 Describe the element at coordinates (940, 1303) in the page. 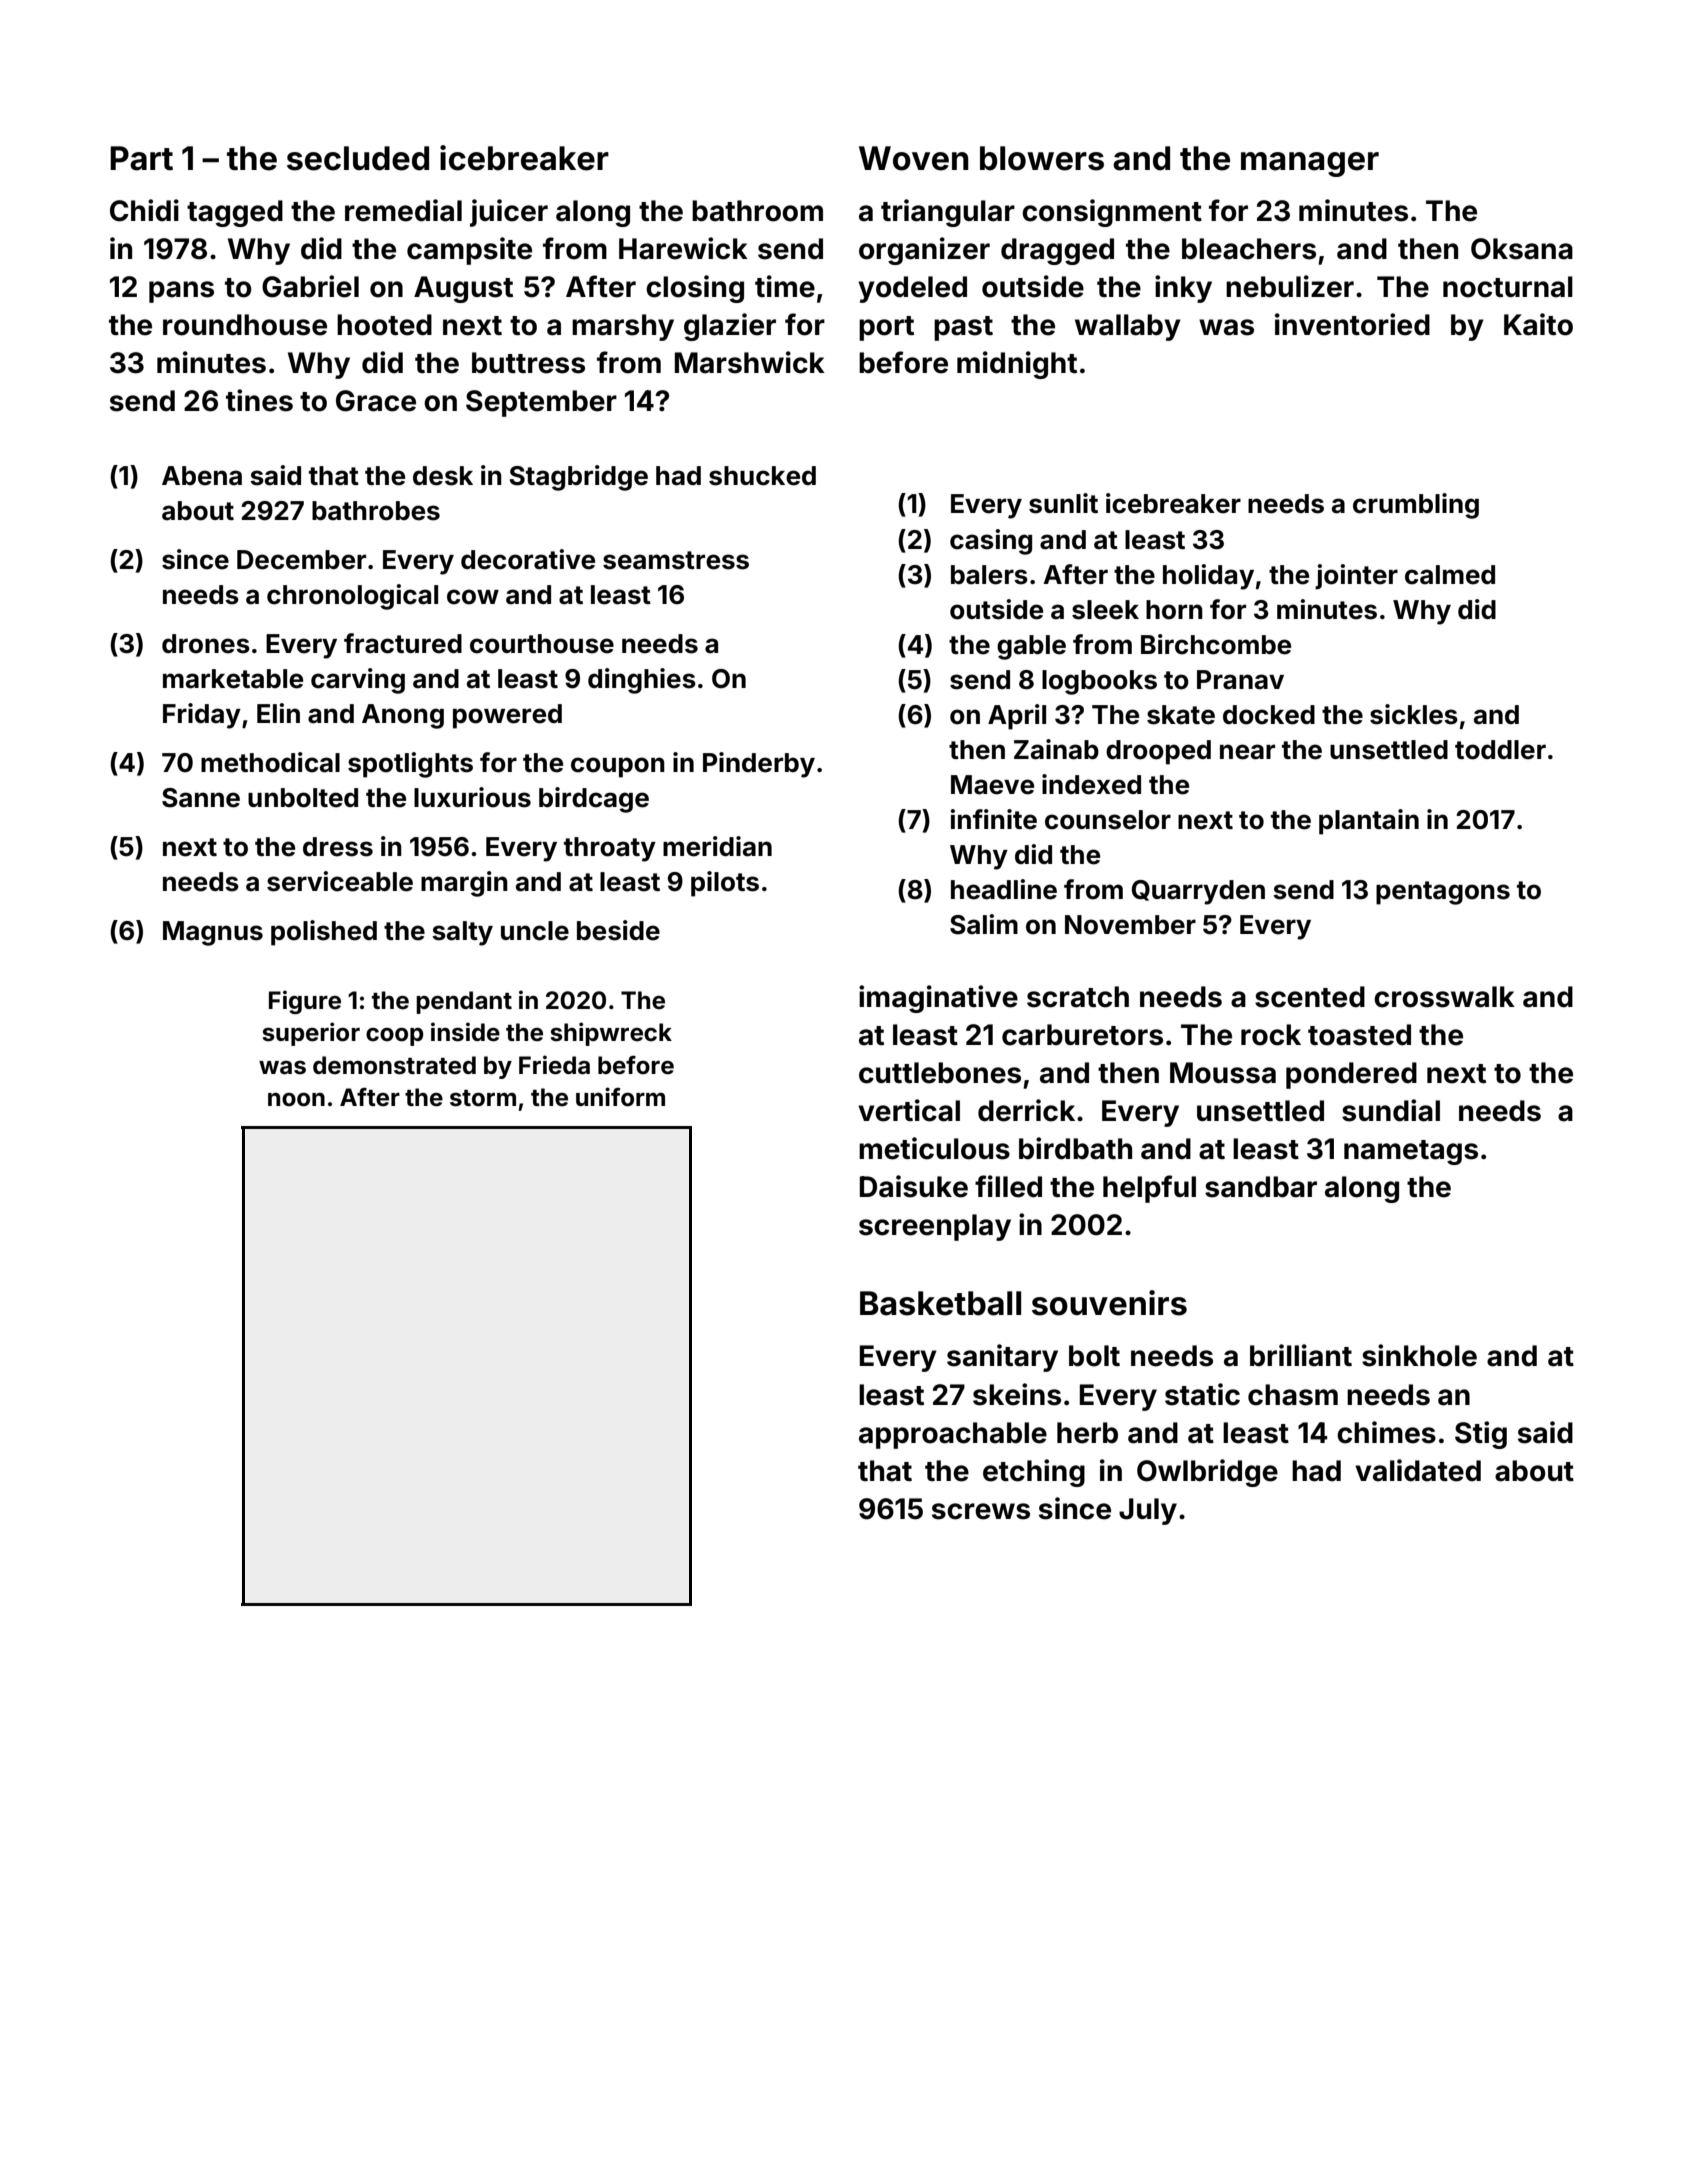

I see `Basketball` at that location.
